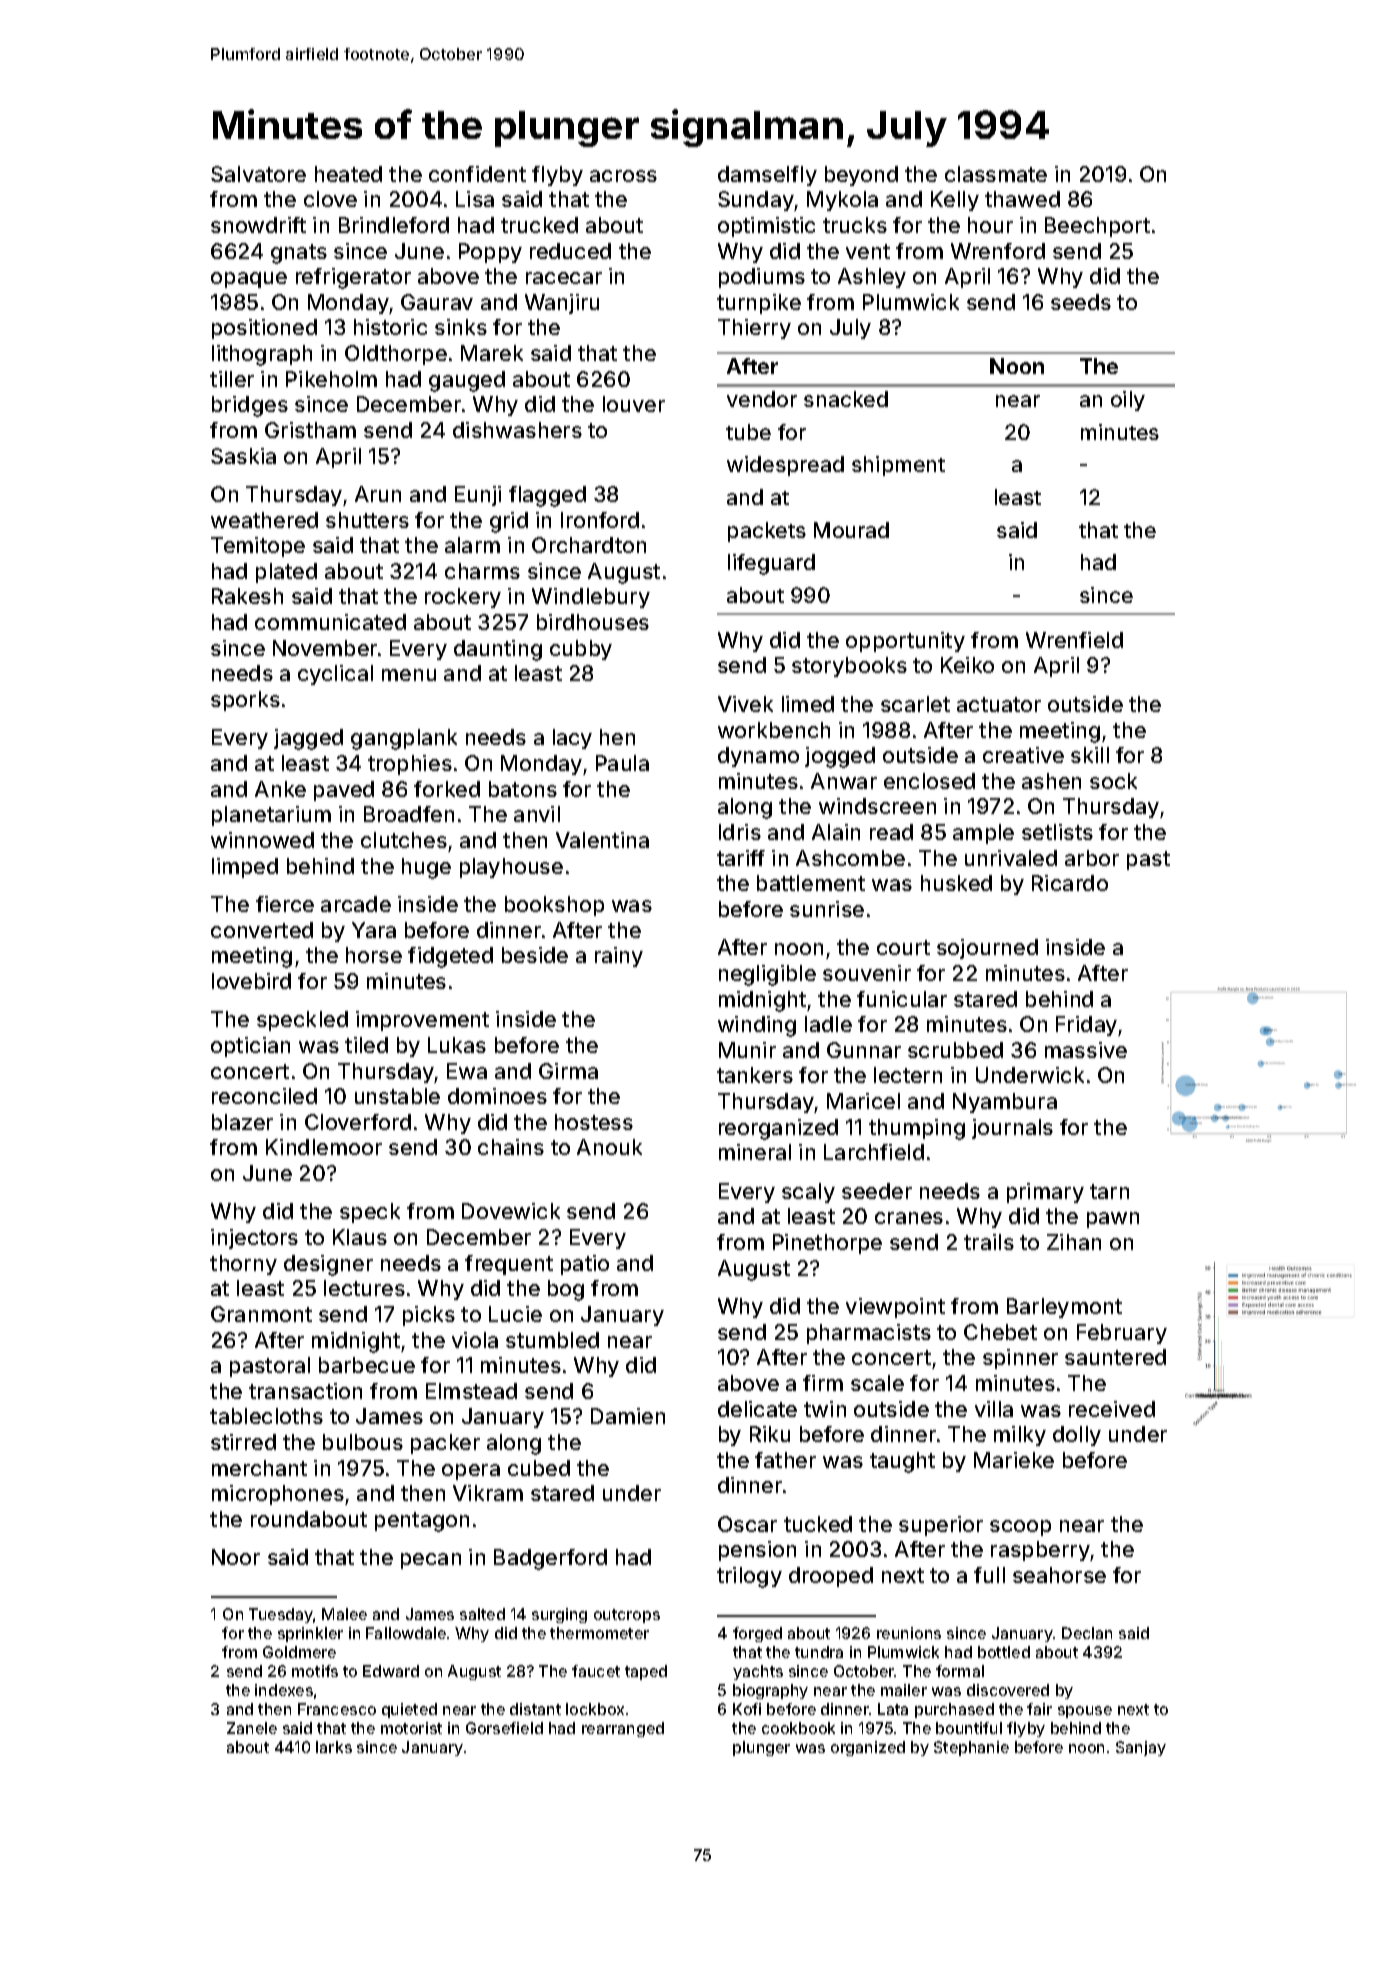 The height and width of the screenshot is (1969, 1386). What do you see at coordinates (1014, 1460) in the screenshot?
I see `Marieke` at bounding box center [1014, 1460].
